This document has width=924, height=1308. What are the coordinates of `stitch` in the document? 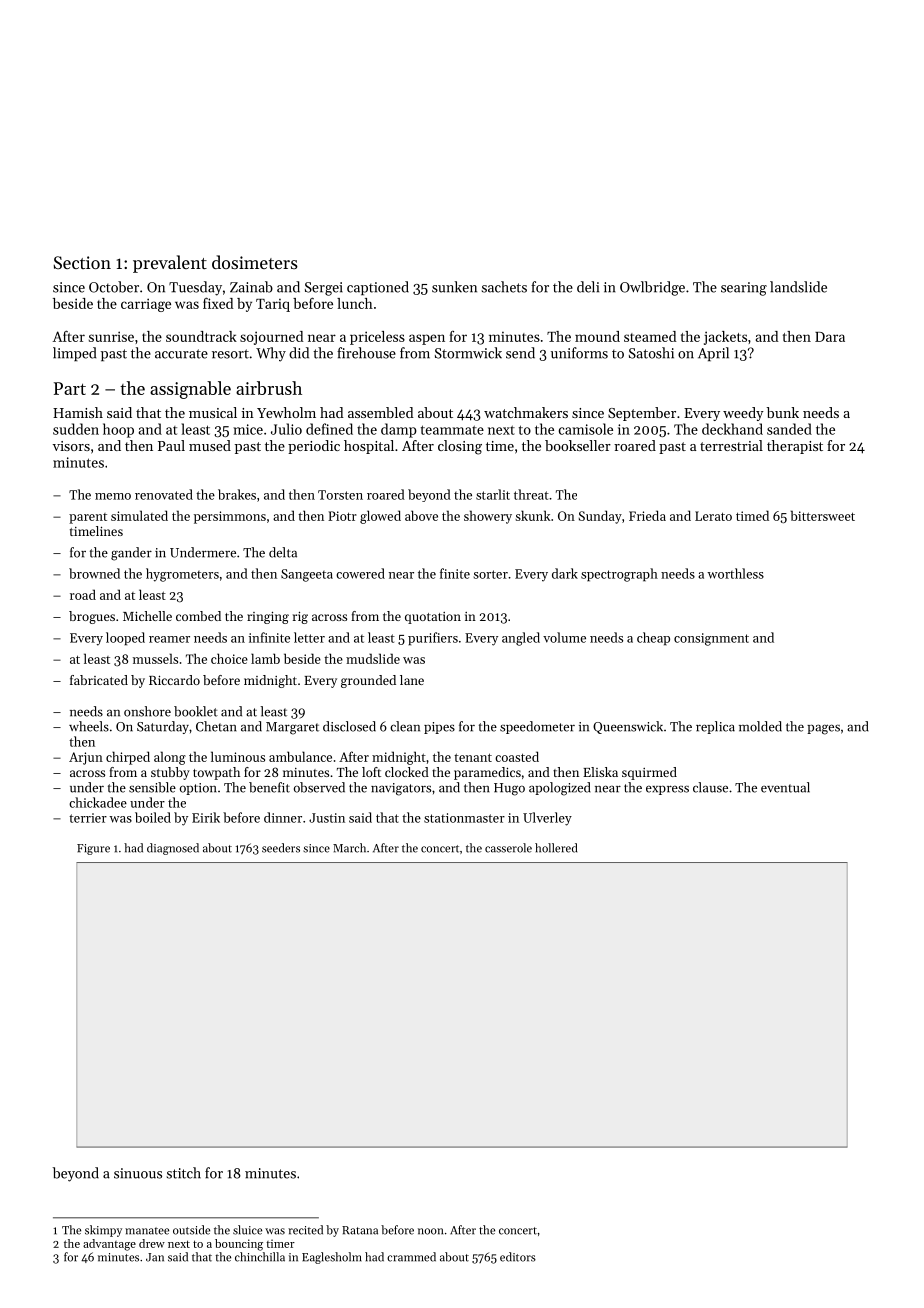 It's located at (184, 1173).
